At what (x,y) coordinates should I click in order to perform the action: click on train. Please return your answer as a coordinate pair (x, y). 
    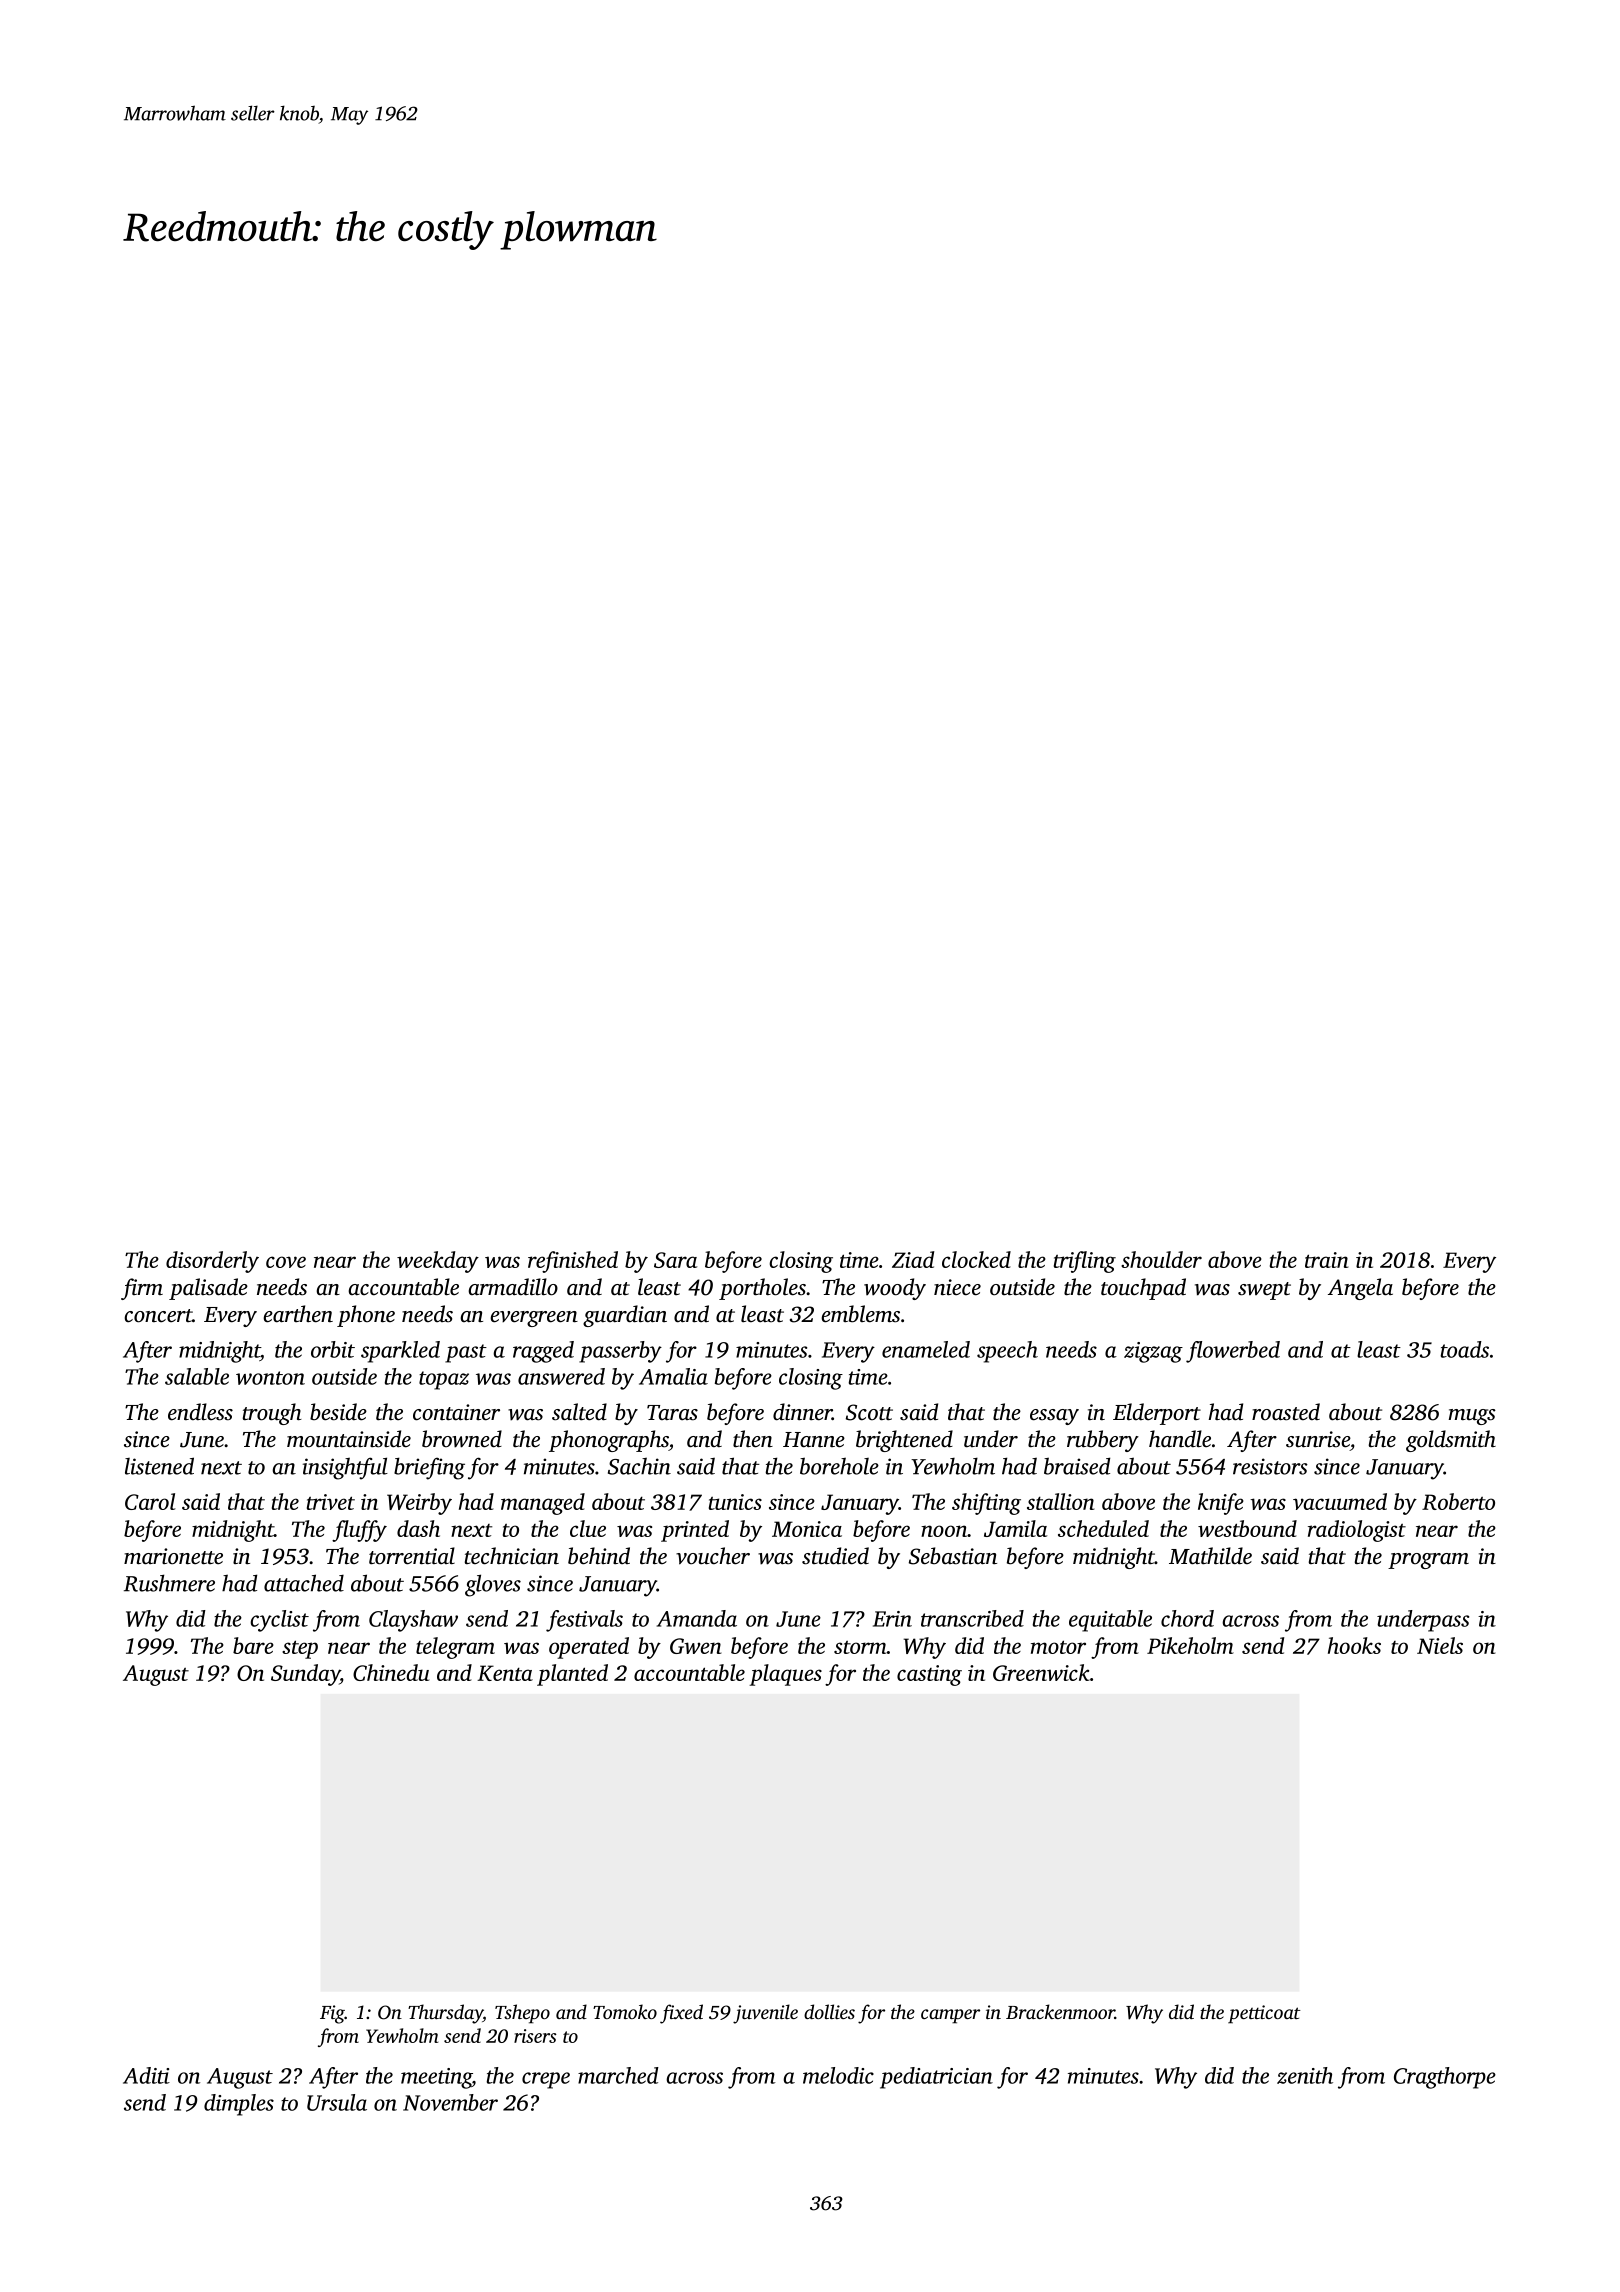
    Looking at the image, I should click on (1326, 1260).
